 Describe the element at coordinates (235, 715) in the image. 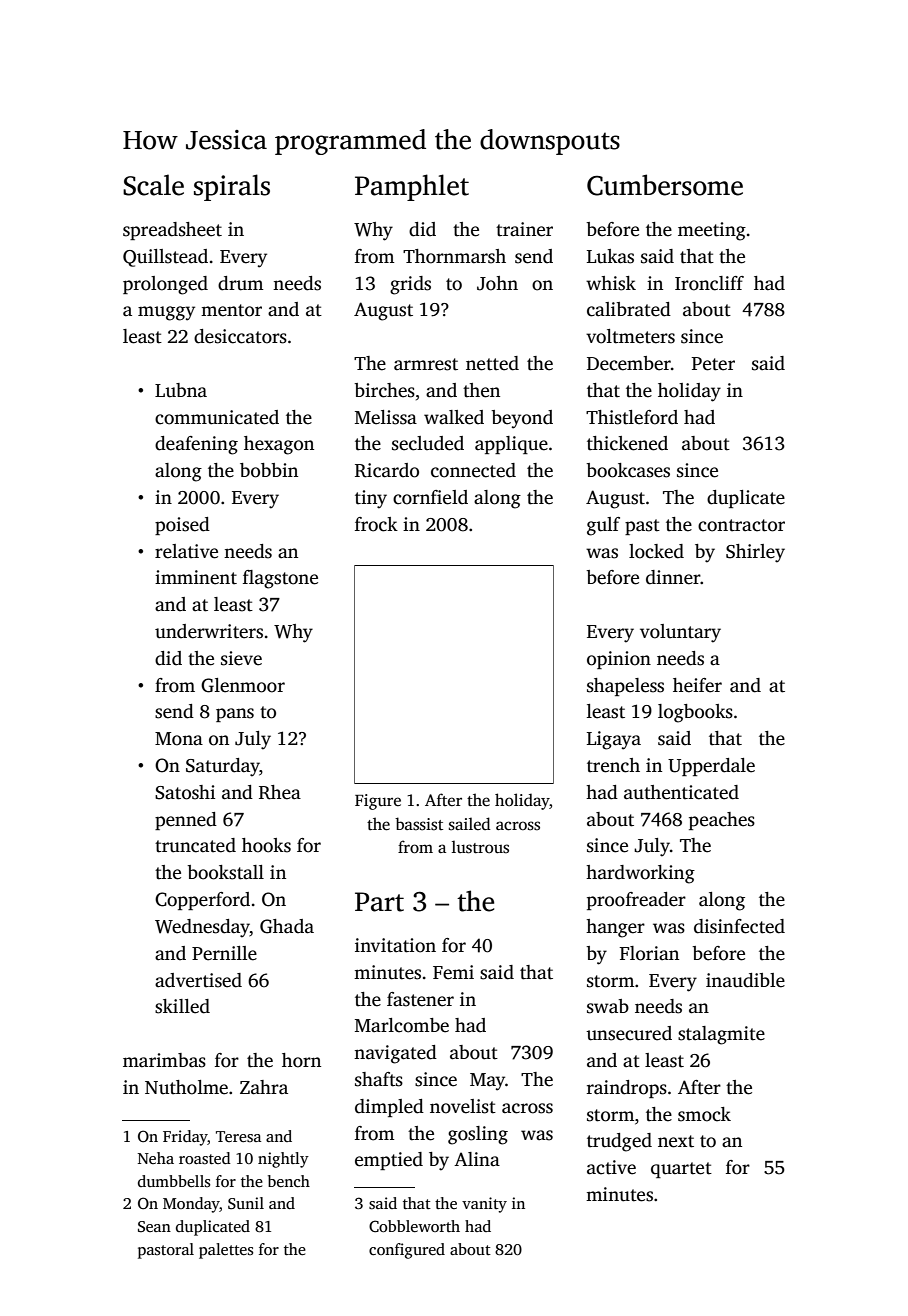

I see `pans` at that location.
